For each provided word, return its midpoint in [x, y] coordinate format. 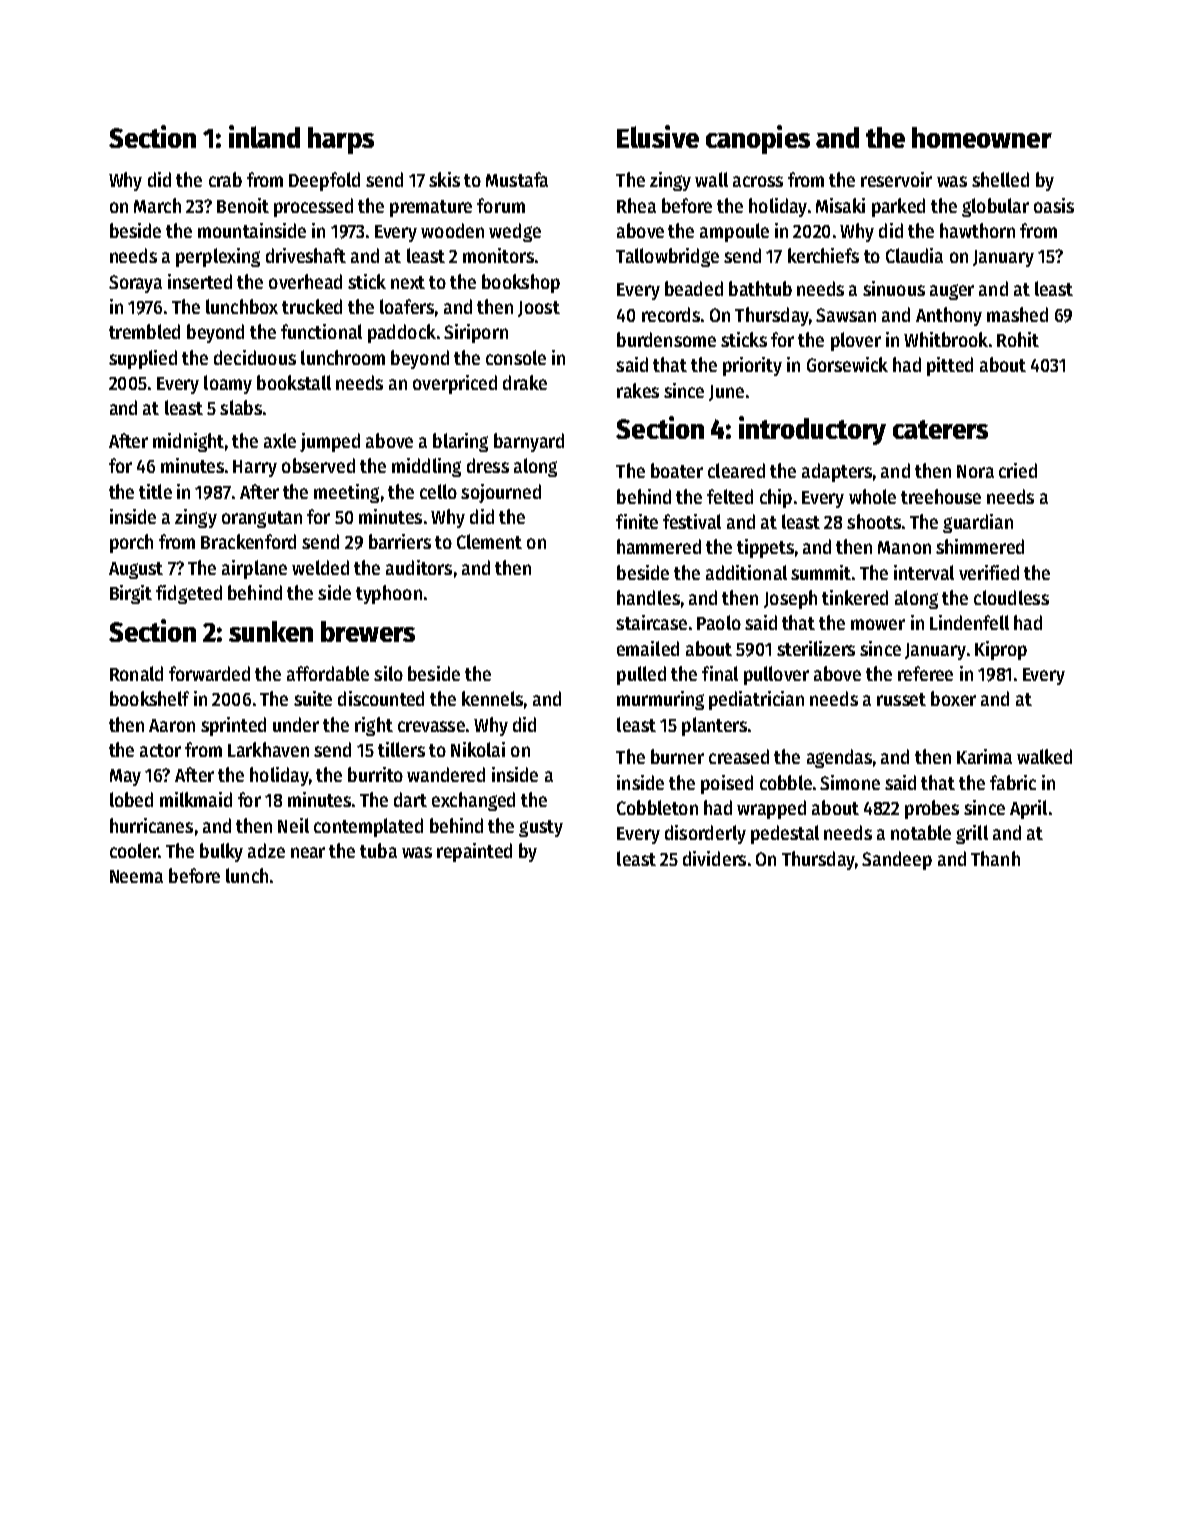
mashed [1017, 314]
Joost [539, 309]
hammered [659, 546]
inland [264, 136]
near [308, 852]
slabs [241, 407]
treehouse [941, 496]
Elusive [658, 136]
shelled [1000, 179]
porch [131, 543]
